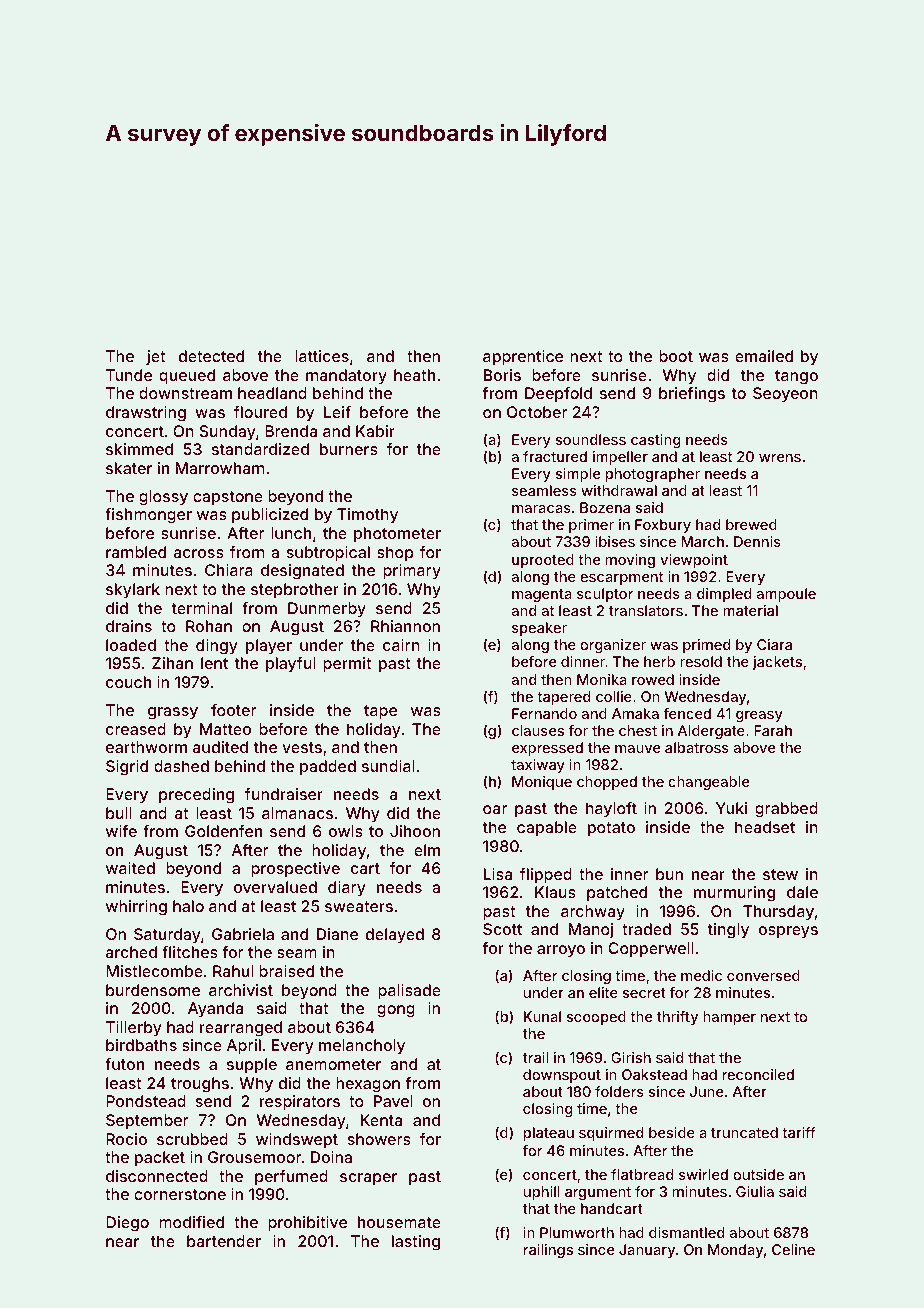 The image size is (924, 1308). What do you see at coordinates (764, 356) in the screenshot?
I see `emailed` at bounding box center [764, 356].
